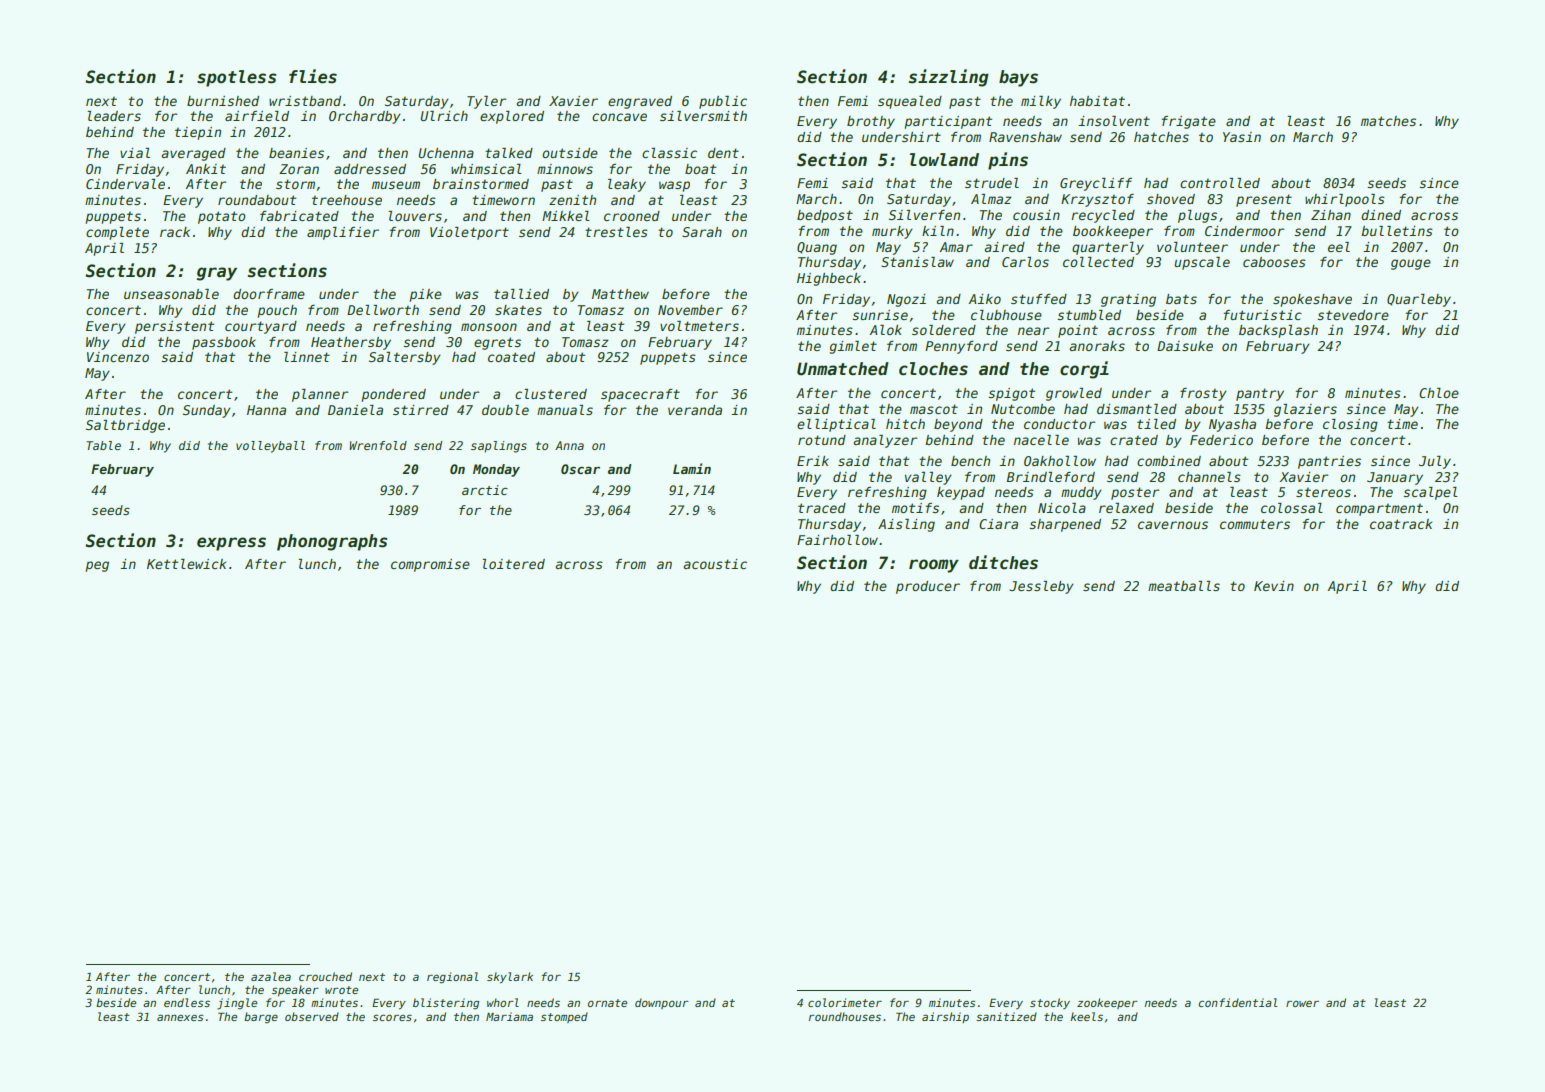 Image resolution: width=1545 pixels, height=1092 pixels. I want to click on Kevin, so click(1274, 586).
